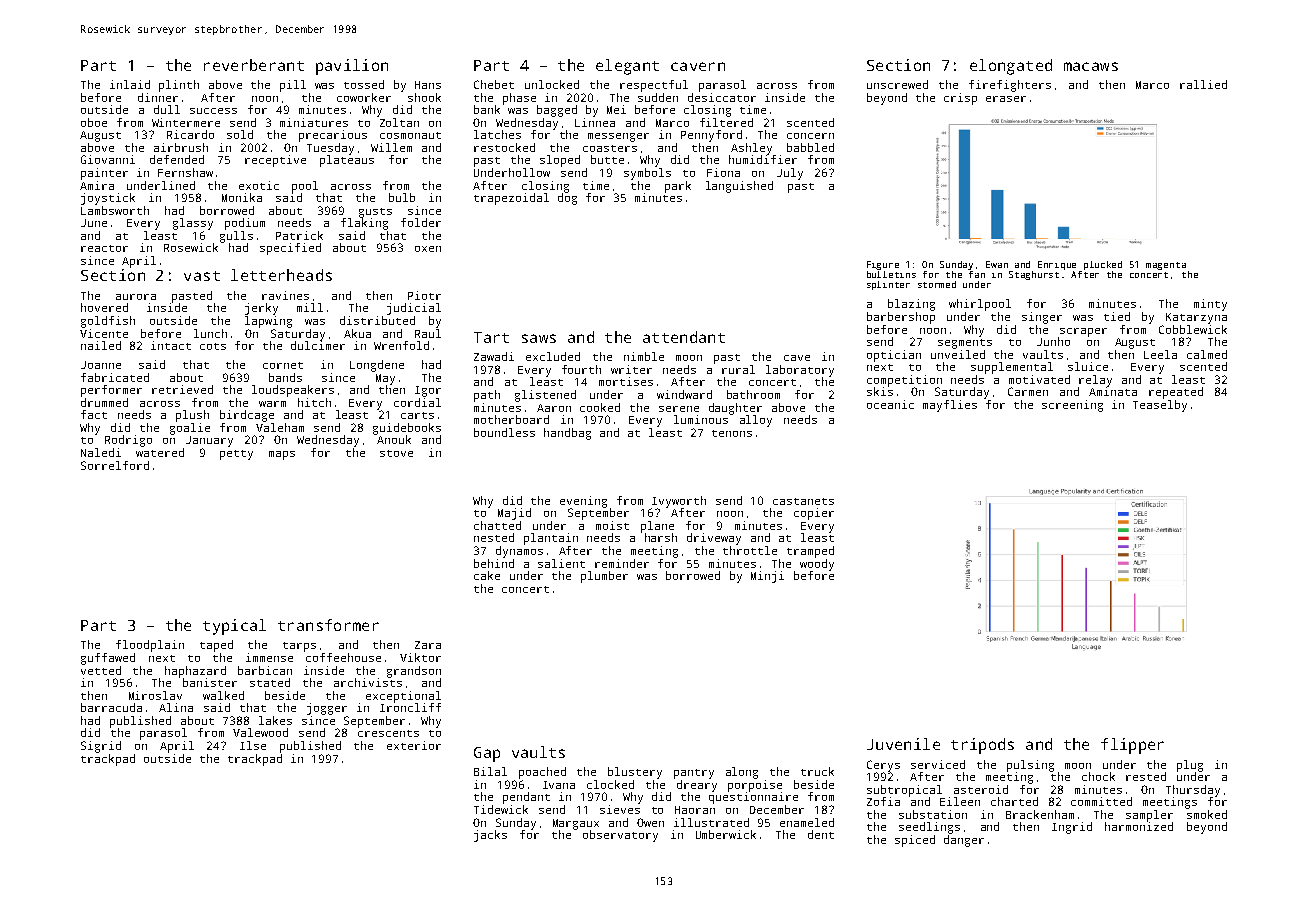  Describe the element at coordinates (428, 391) in the screenshot. I see `Igor` at that location.
